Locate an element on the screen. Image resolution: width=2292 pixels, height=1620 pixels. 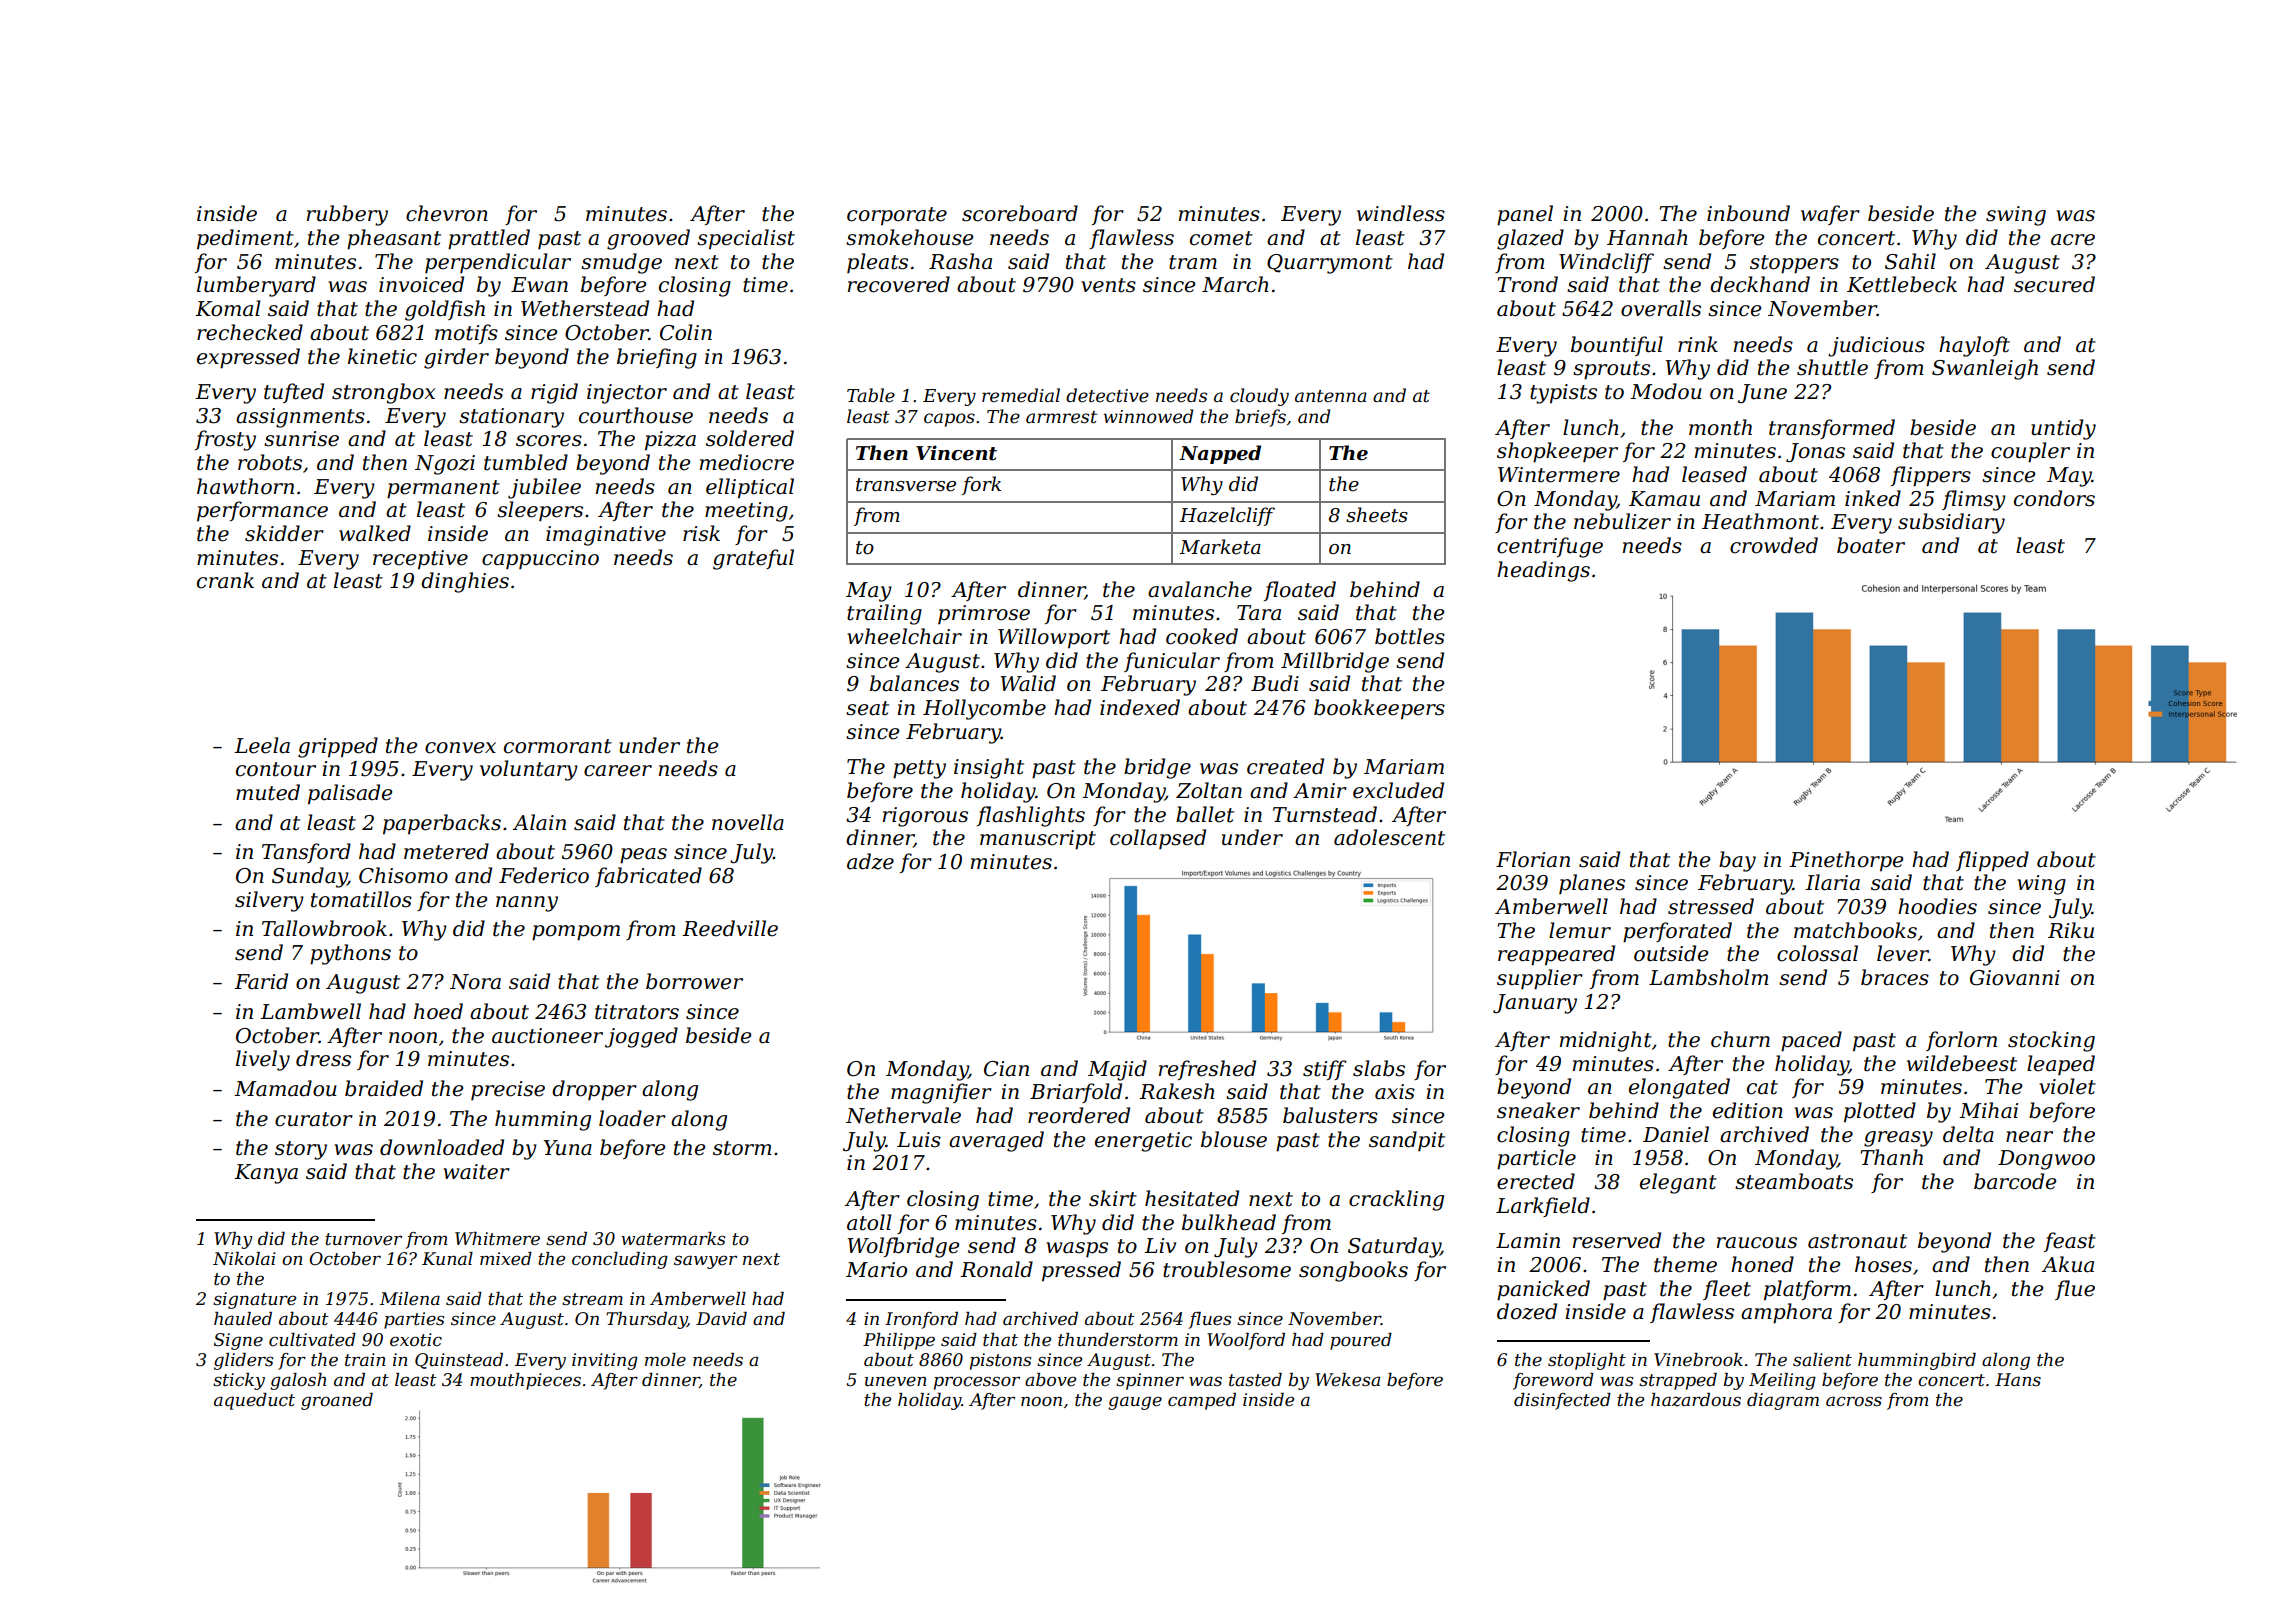
uneven is located at coordinates (896, 1381).
